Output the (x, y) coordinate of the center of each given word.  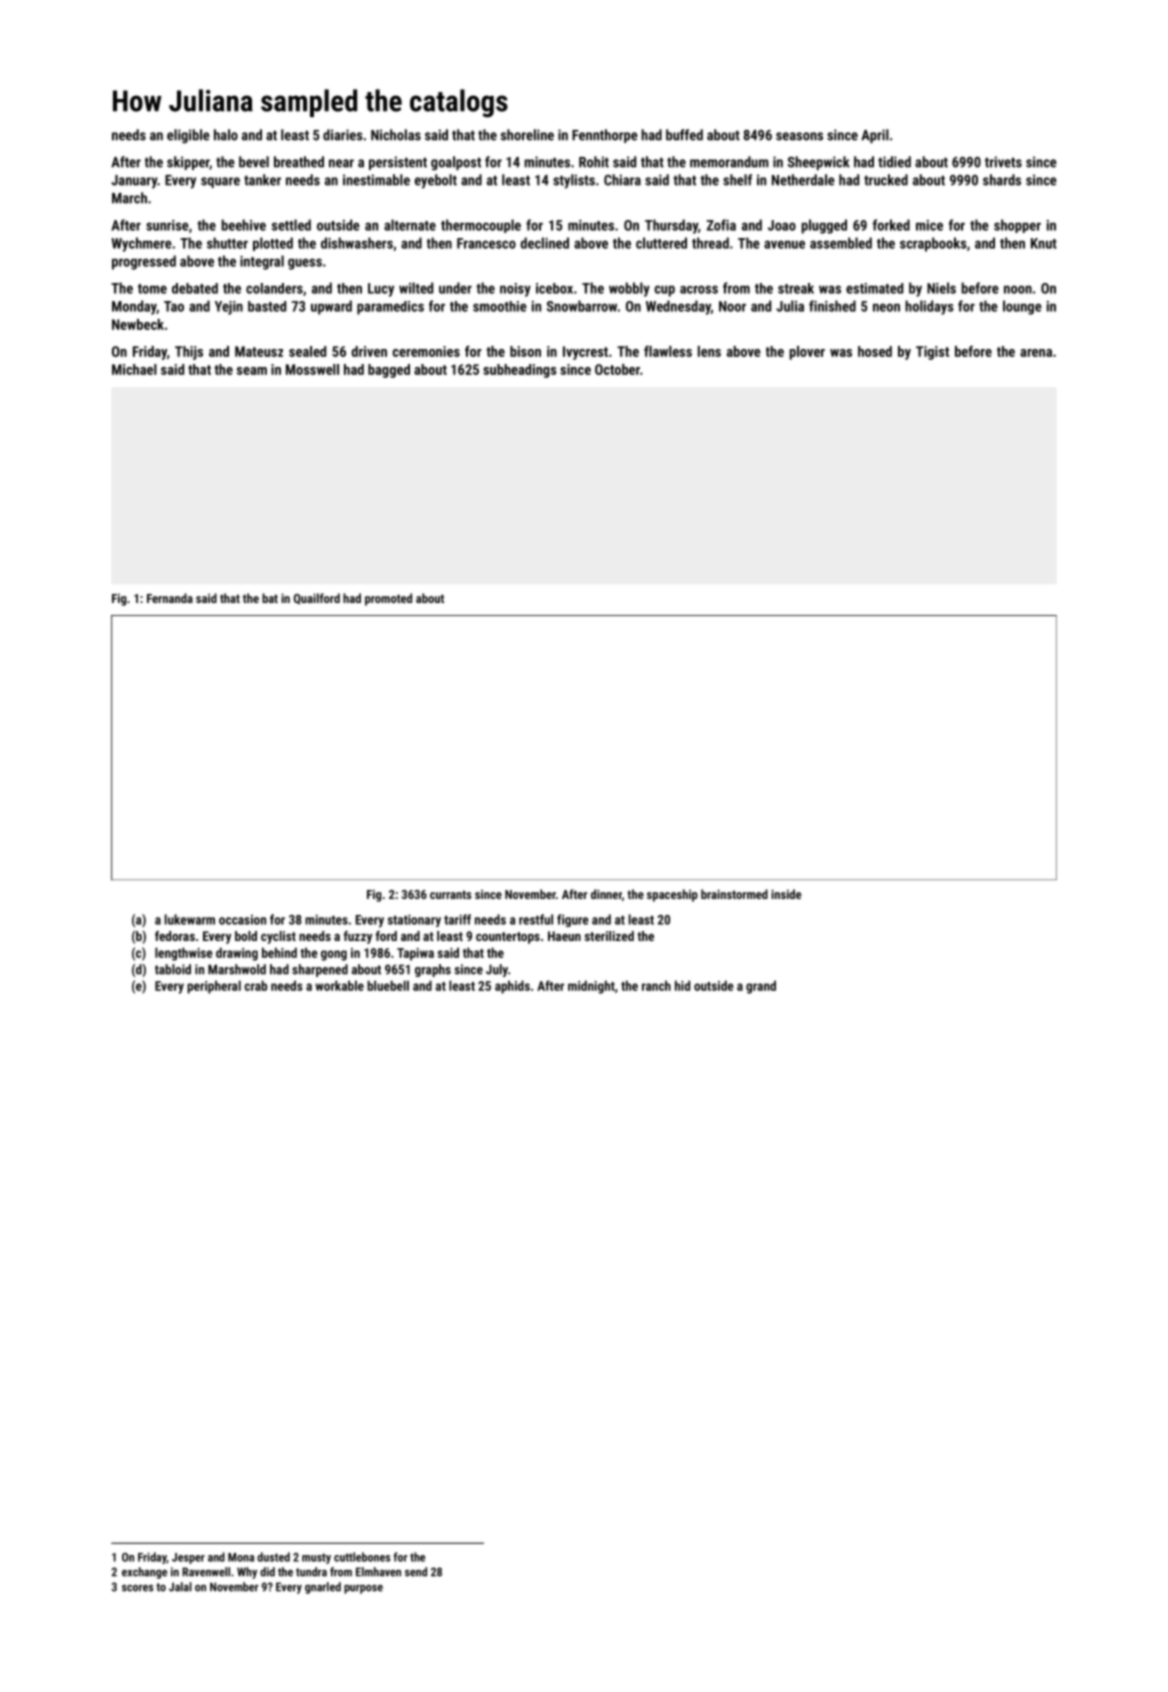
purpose (363, 1589)
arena (1036, 353)
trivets (1003, 162)
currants (450, 894)
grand (761, 987)
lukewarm (190, 919)
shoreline (527, 135)
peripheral (214, 987)
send (416, 1572)
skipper (188, 163)
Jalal (180, 1587)
